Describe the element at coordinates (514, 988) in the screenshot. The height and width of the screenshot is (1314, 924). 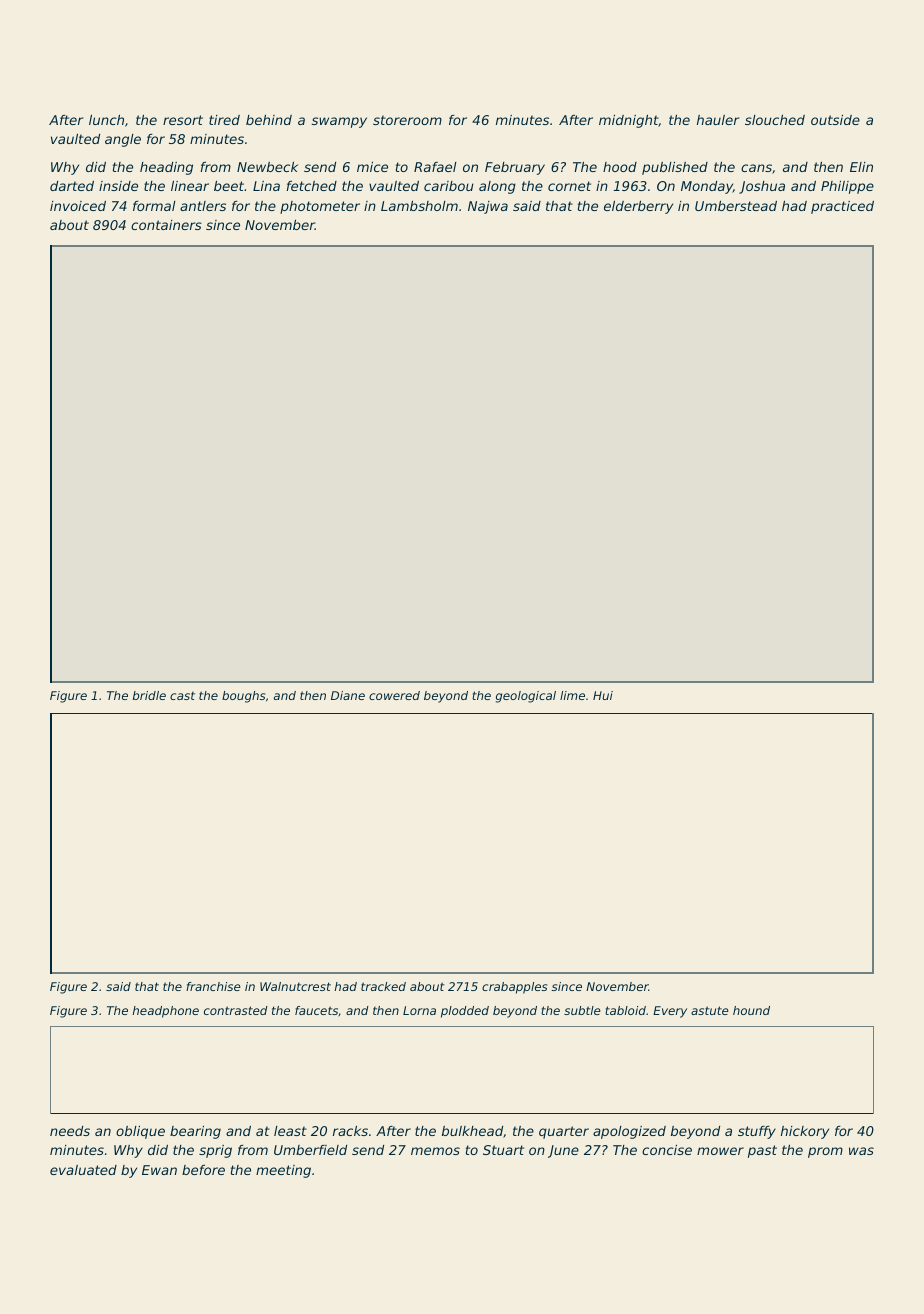
I see `crabapples` at that location.
